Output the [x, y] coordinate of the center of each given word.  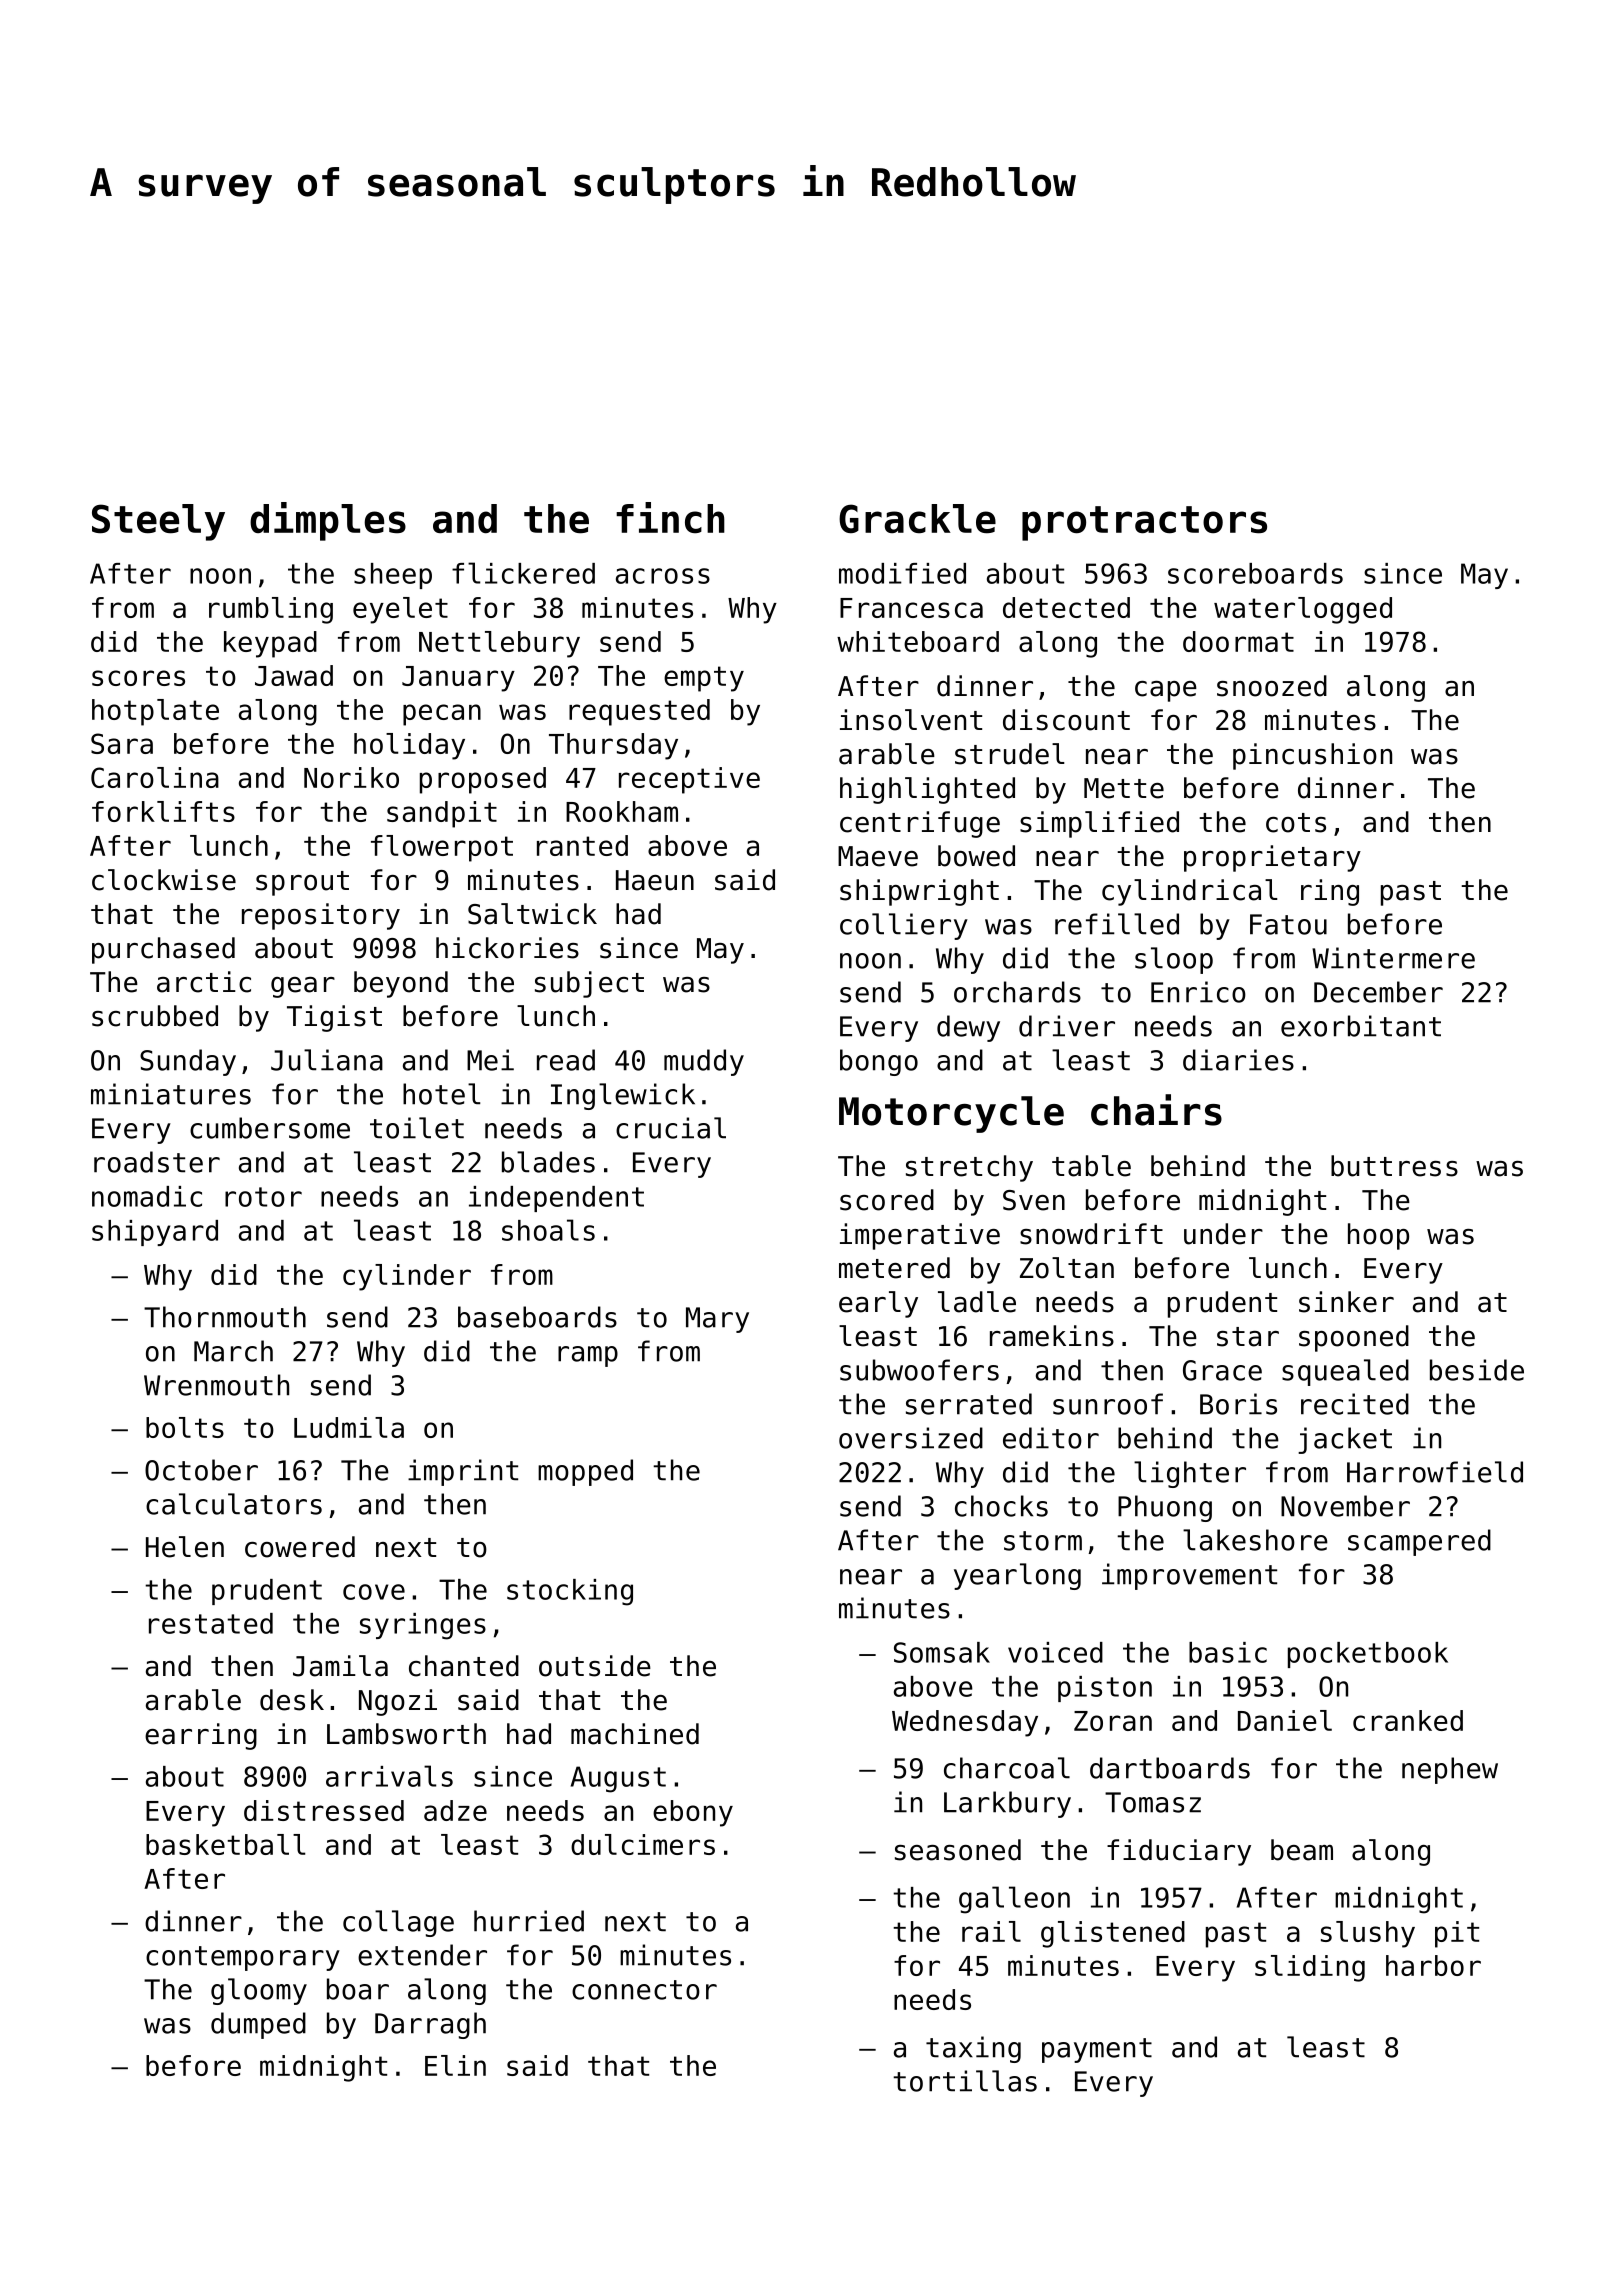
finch [670, 518]
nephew [1450, 1770]
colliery [904, 926]
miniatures [171, 1094]
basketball [226, 1844]
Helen [185, 1547]
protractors [1144, 523]
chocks [1001, 1506]
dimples [328, 521]
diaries [1238, 1060]
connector [644, 1990]
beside [1477, 1370]
